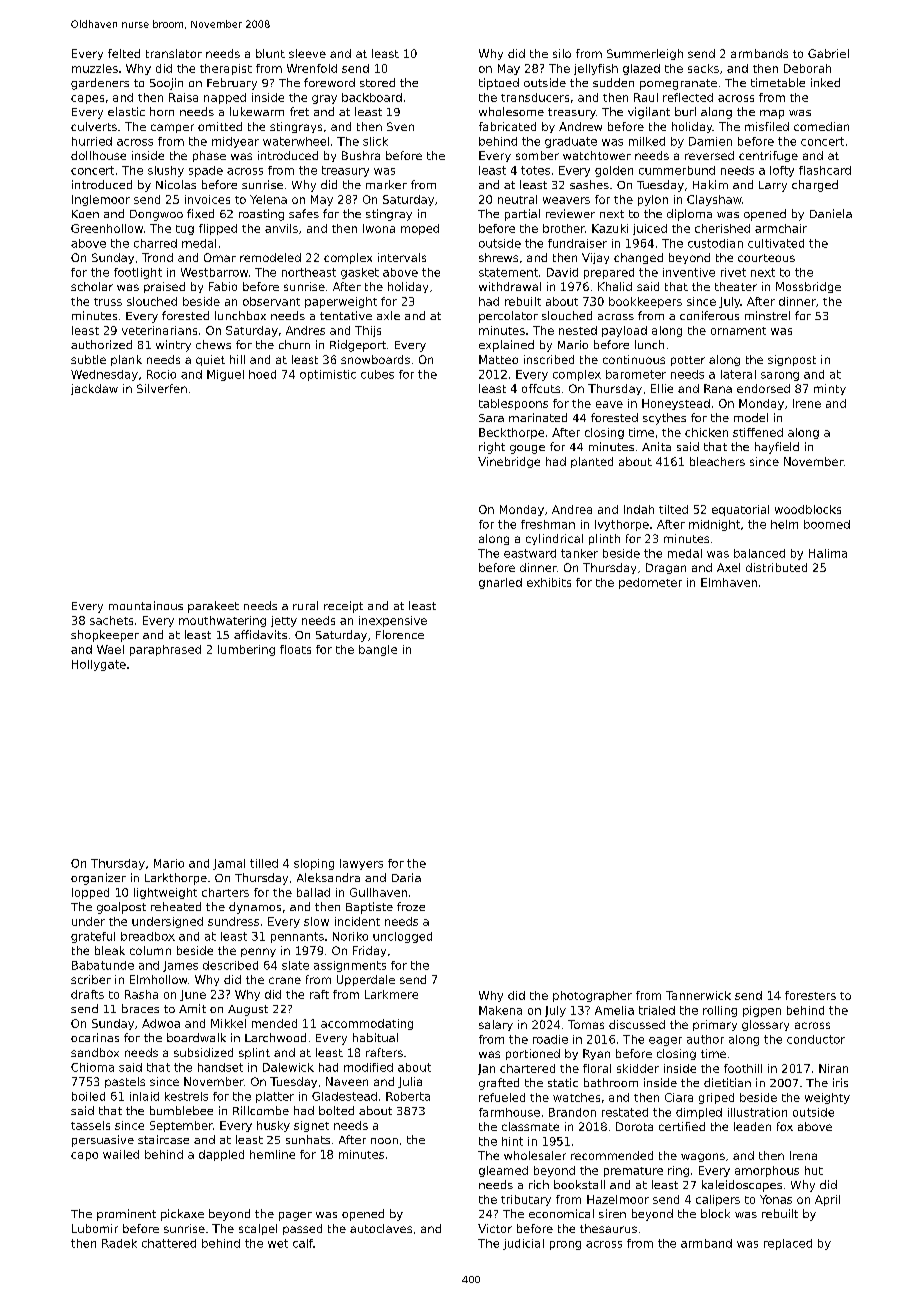 Image resolution: width=924 pixels, height=1308 pixels. What do you see at coordinates (360, 273) in the screenshot?
I see `gasket` at bounding box center [360, 273].
